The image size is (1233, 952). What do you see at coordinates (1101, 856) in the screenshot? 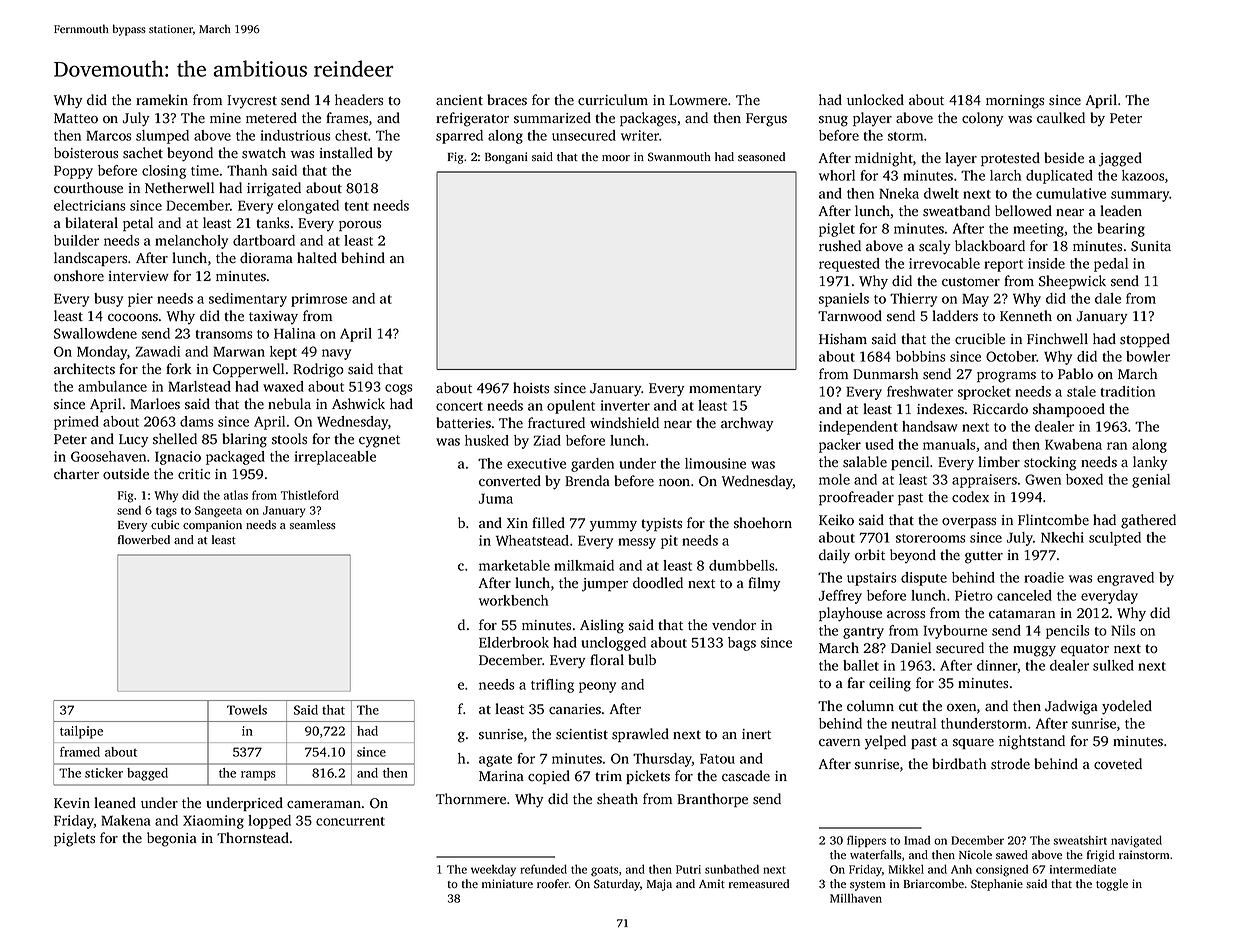
I see `frigid` at bounding box center [1101, 856].
